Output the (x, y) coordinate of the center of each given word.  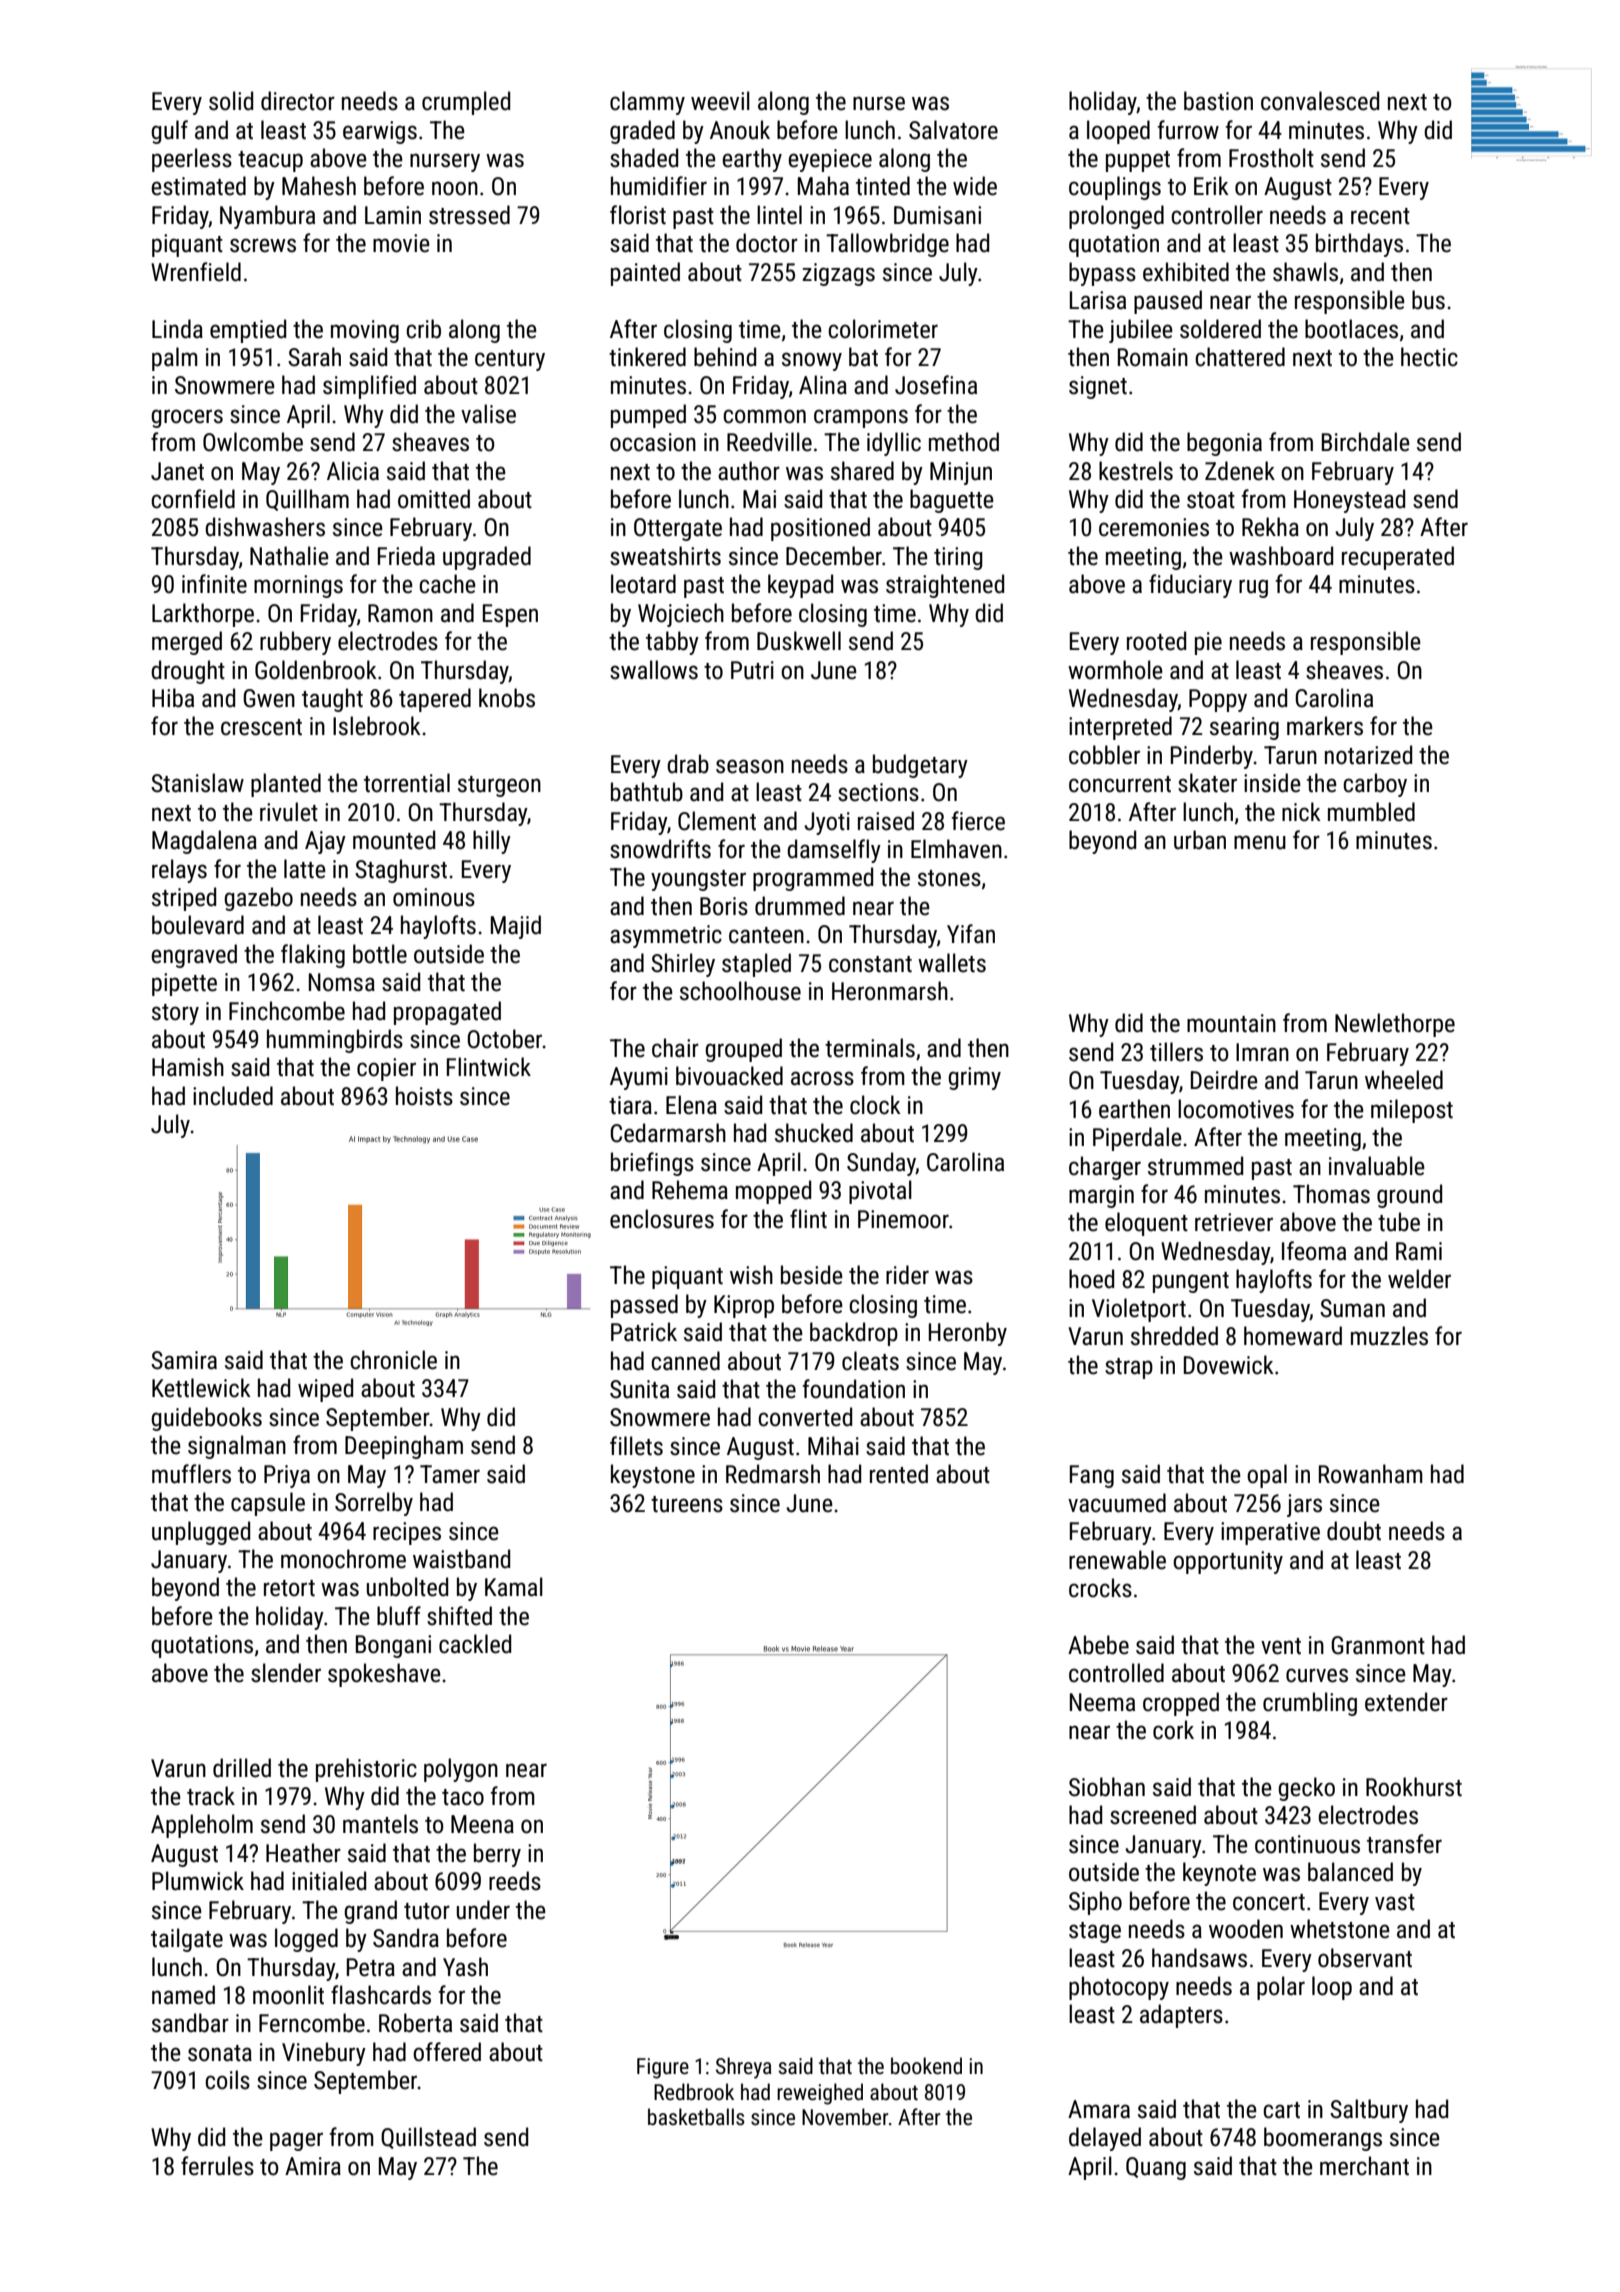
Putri (752, 670)
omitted (434, 499)
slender (286, 1673)
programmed (813, 879)
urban (1200, 840)
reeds (515, 1881)
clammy (647, 103)
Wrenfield (196, 272)
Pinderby (1212, 757)
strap (1129, 1368)
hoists (424, 1096)
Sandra (406, 1938)
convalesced (1320, 101)
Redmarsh (773, 1474)
